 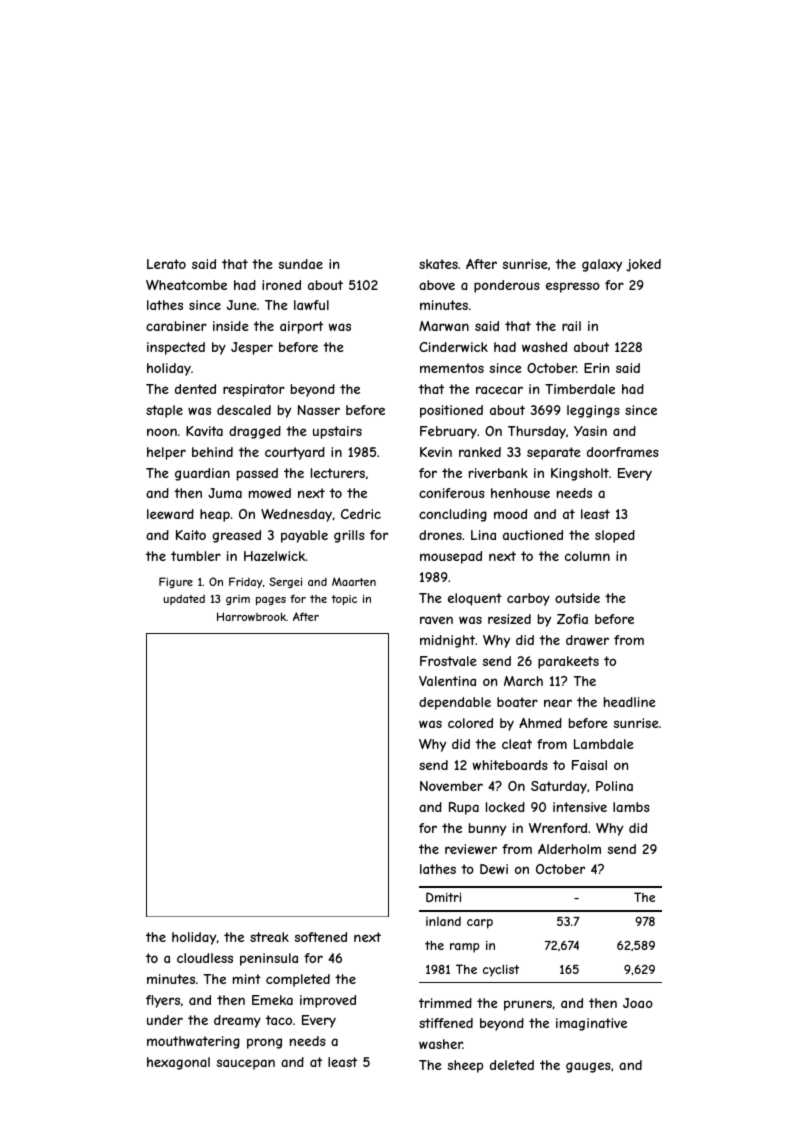 What do you see at coordinates (569, 849) in the document?
I see `Alderholm` at bounding box center [569, 849].
